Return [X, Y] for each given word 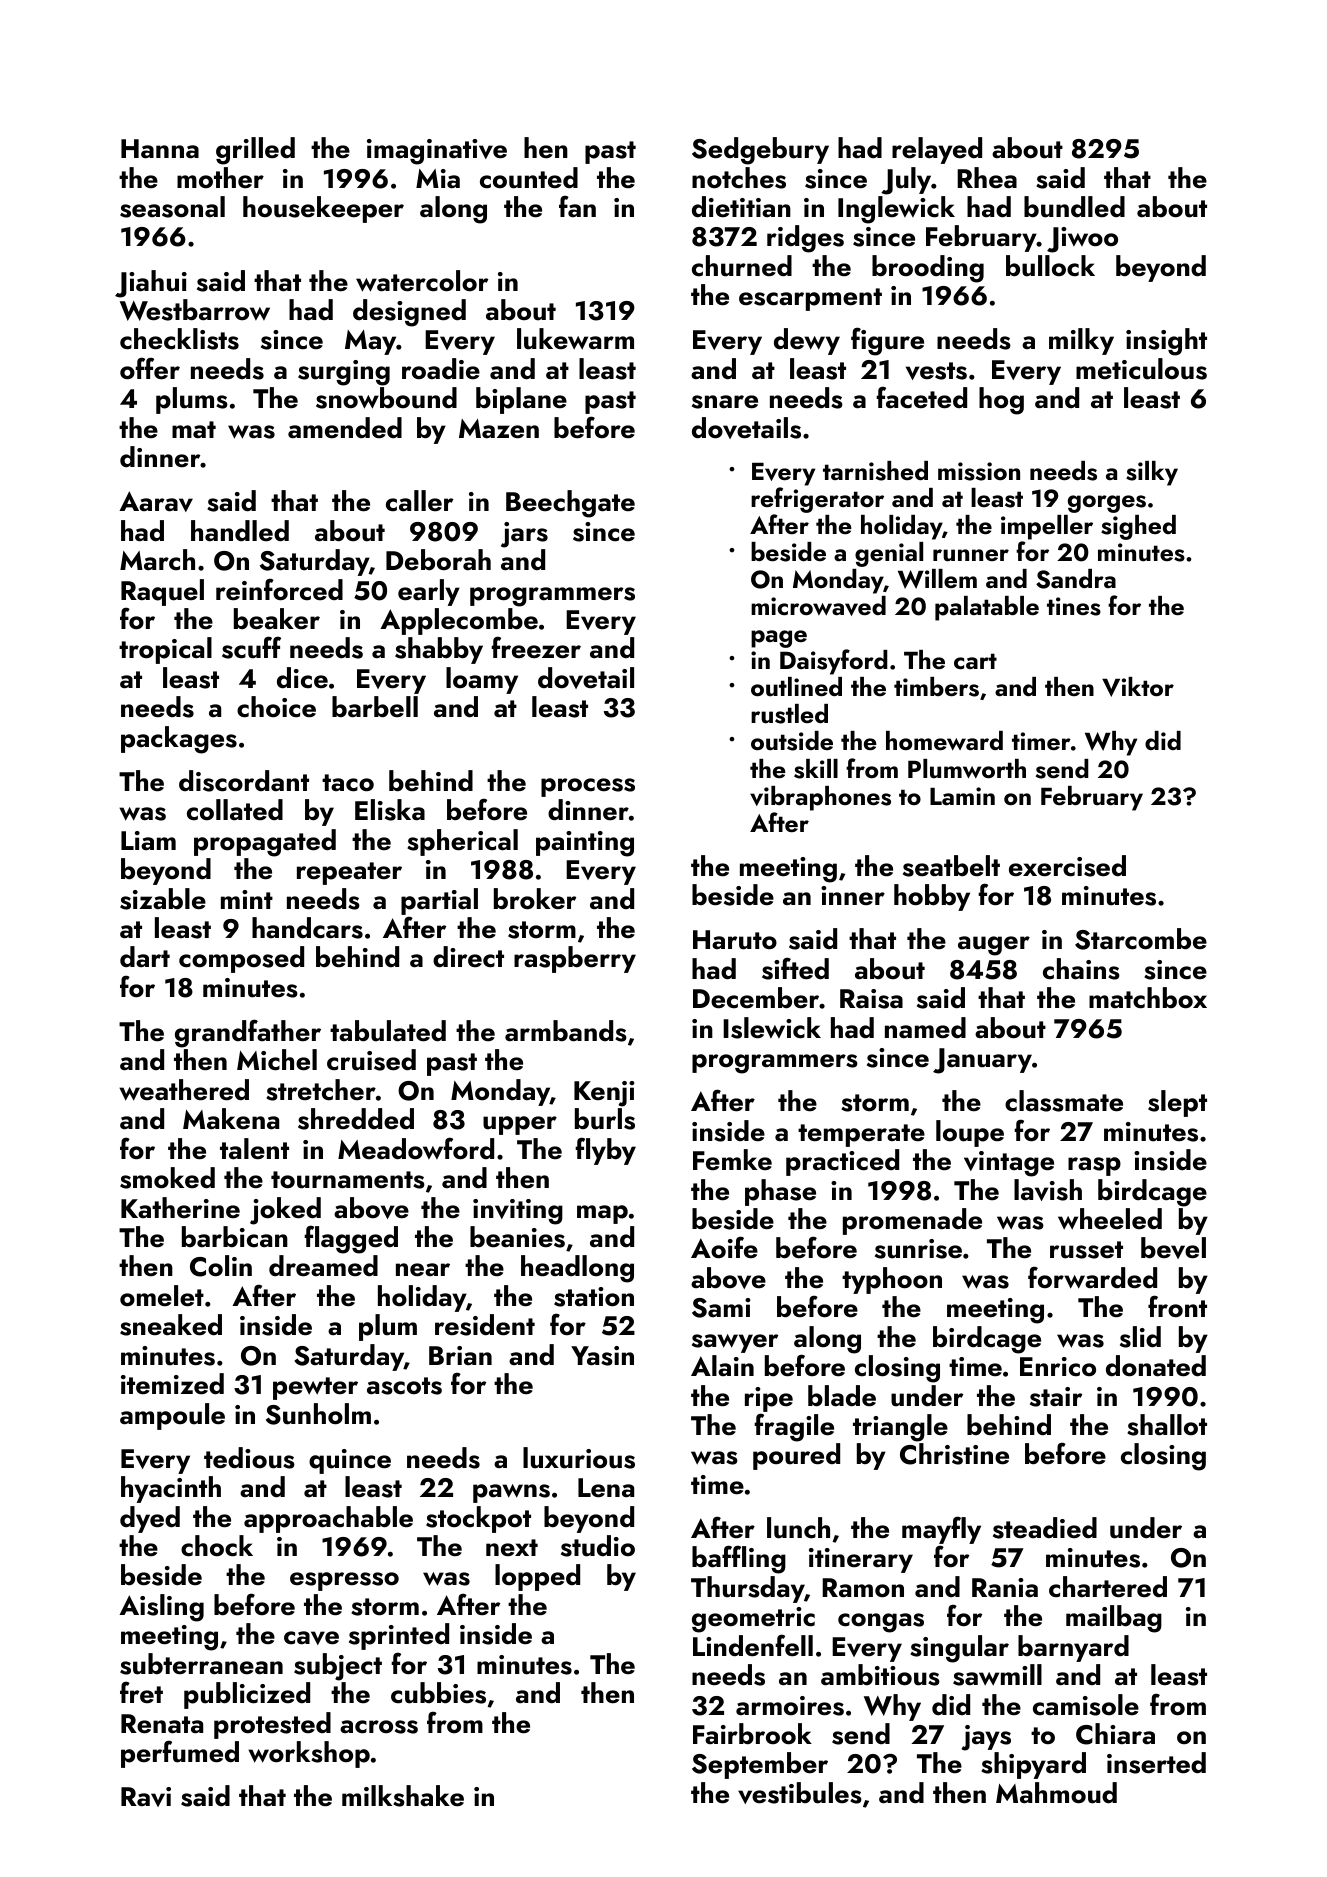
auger [994, 946]
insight [1166, 342]
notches [739, 178]
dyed [150, 1519]
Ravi [146, 1797]
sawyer [735, 1343]
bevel [1173, 1248]
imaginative [437, 152]
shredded [356, 1119]
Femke [732, 1160]
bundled [1074, 207]
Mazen [499, 429]
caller [419, 501]
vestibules [800, 1793]
